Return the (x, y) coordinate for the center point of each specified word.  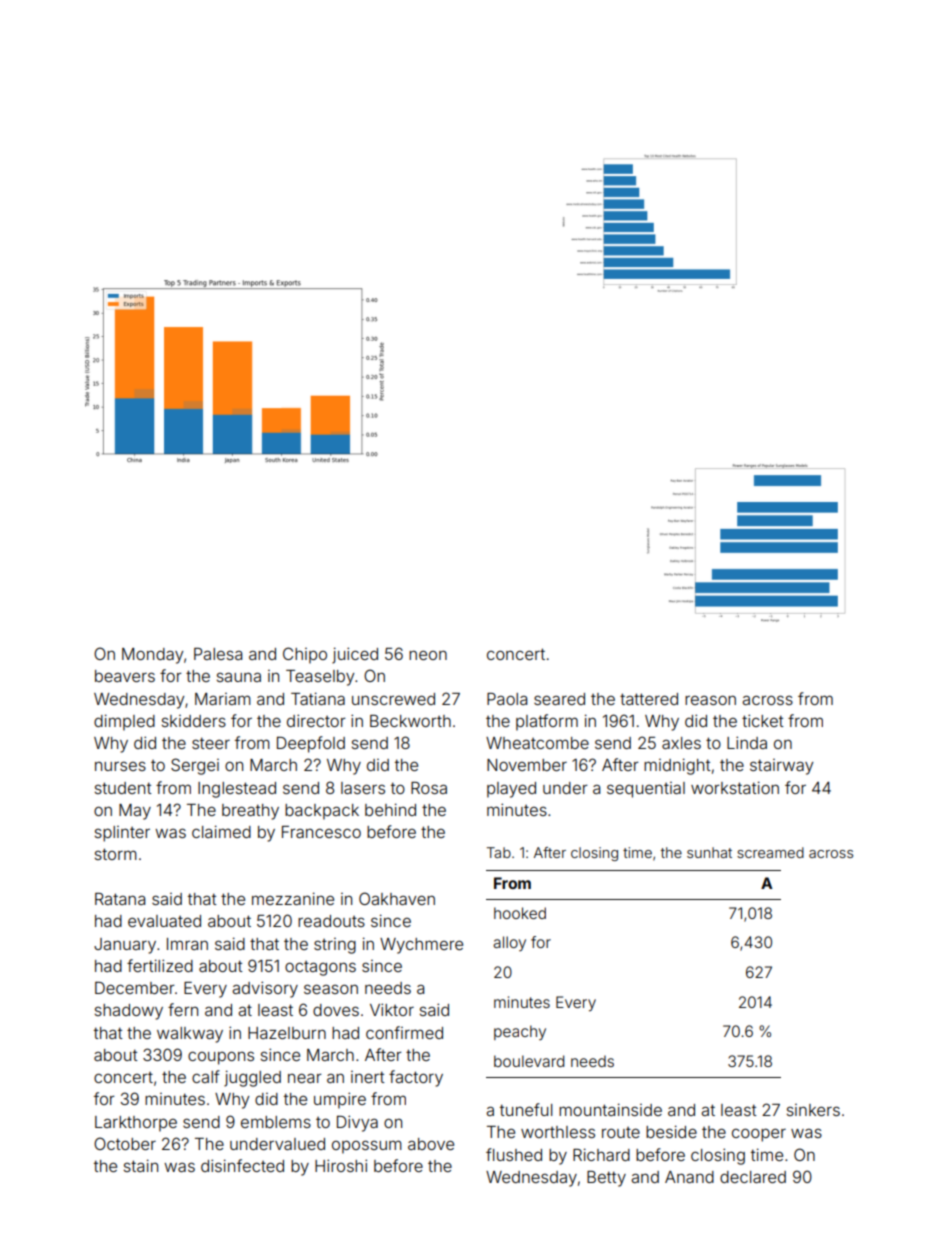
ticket (763, 720)
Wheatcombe (537, 743)
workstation (735, 787)
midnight (677, 766)
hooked (520, 913)
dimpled (124, 722)
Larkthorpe (136, 1124)
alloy (509, 943)
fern (183, 1009)
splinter (122, 834)
